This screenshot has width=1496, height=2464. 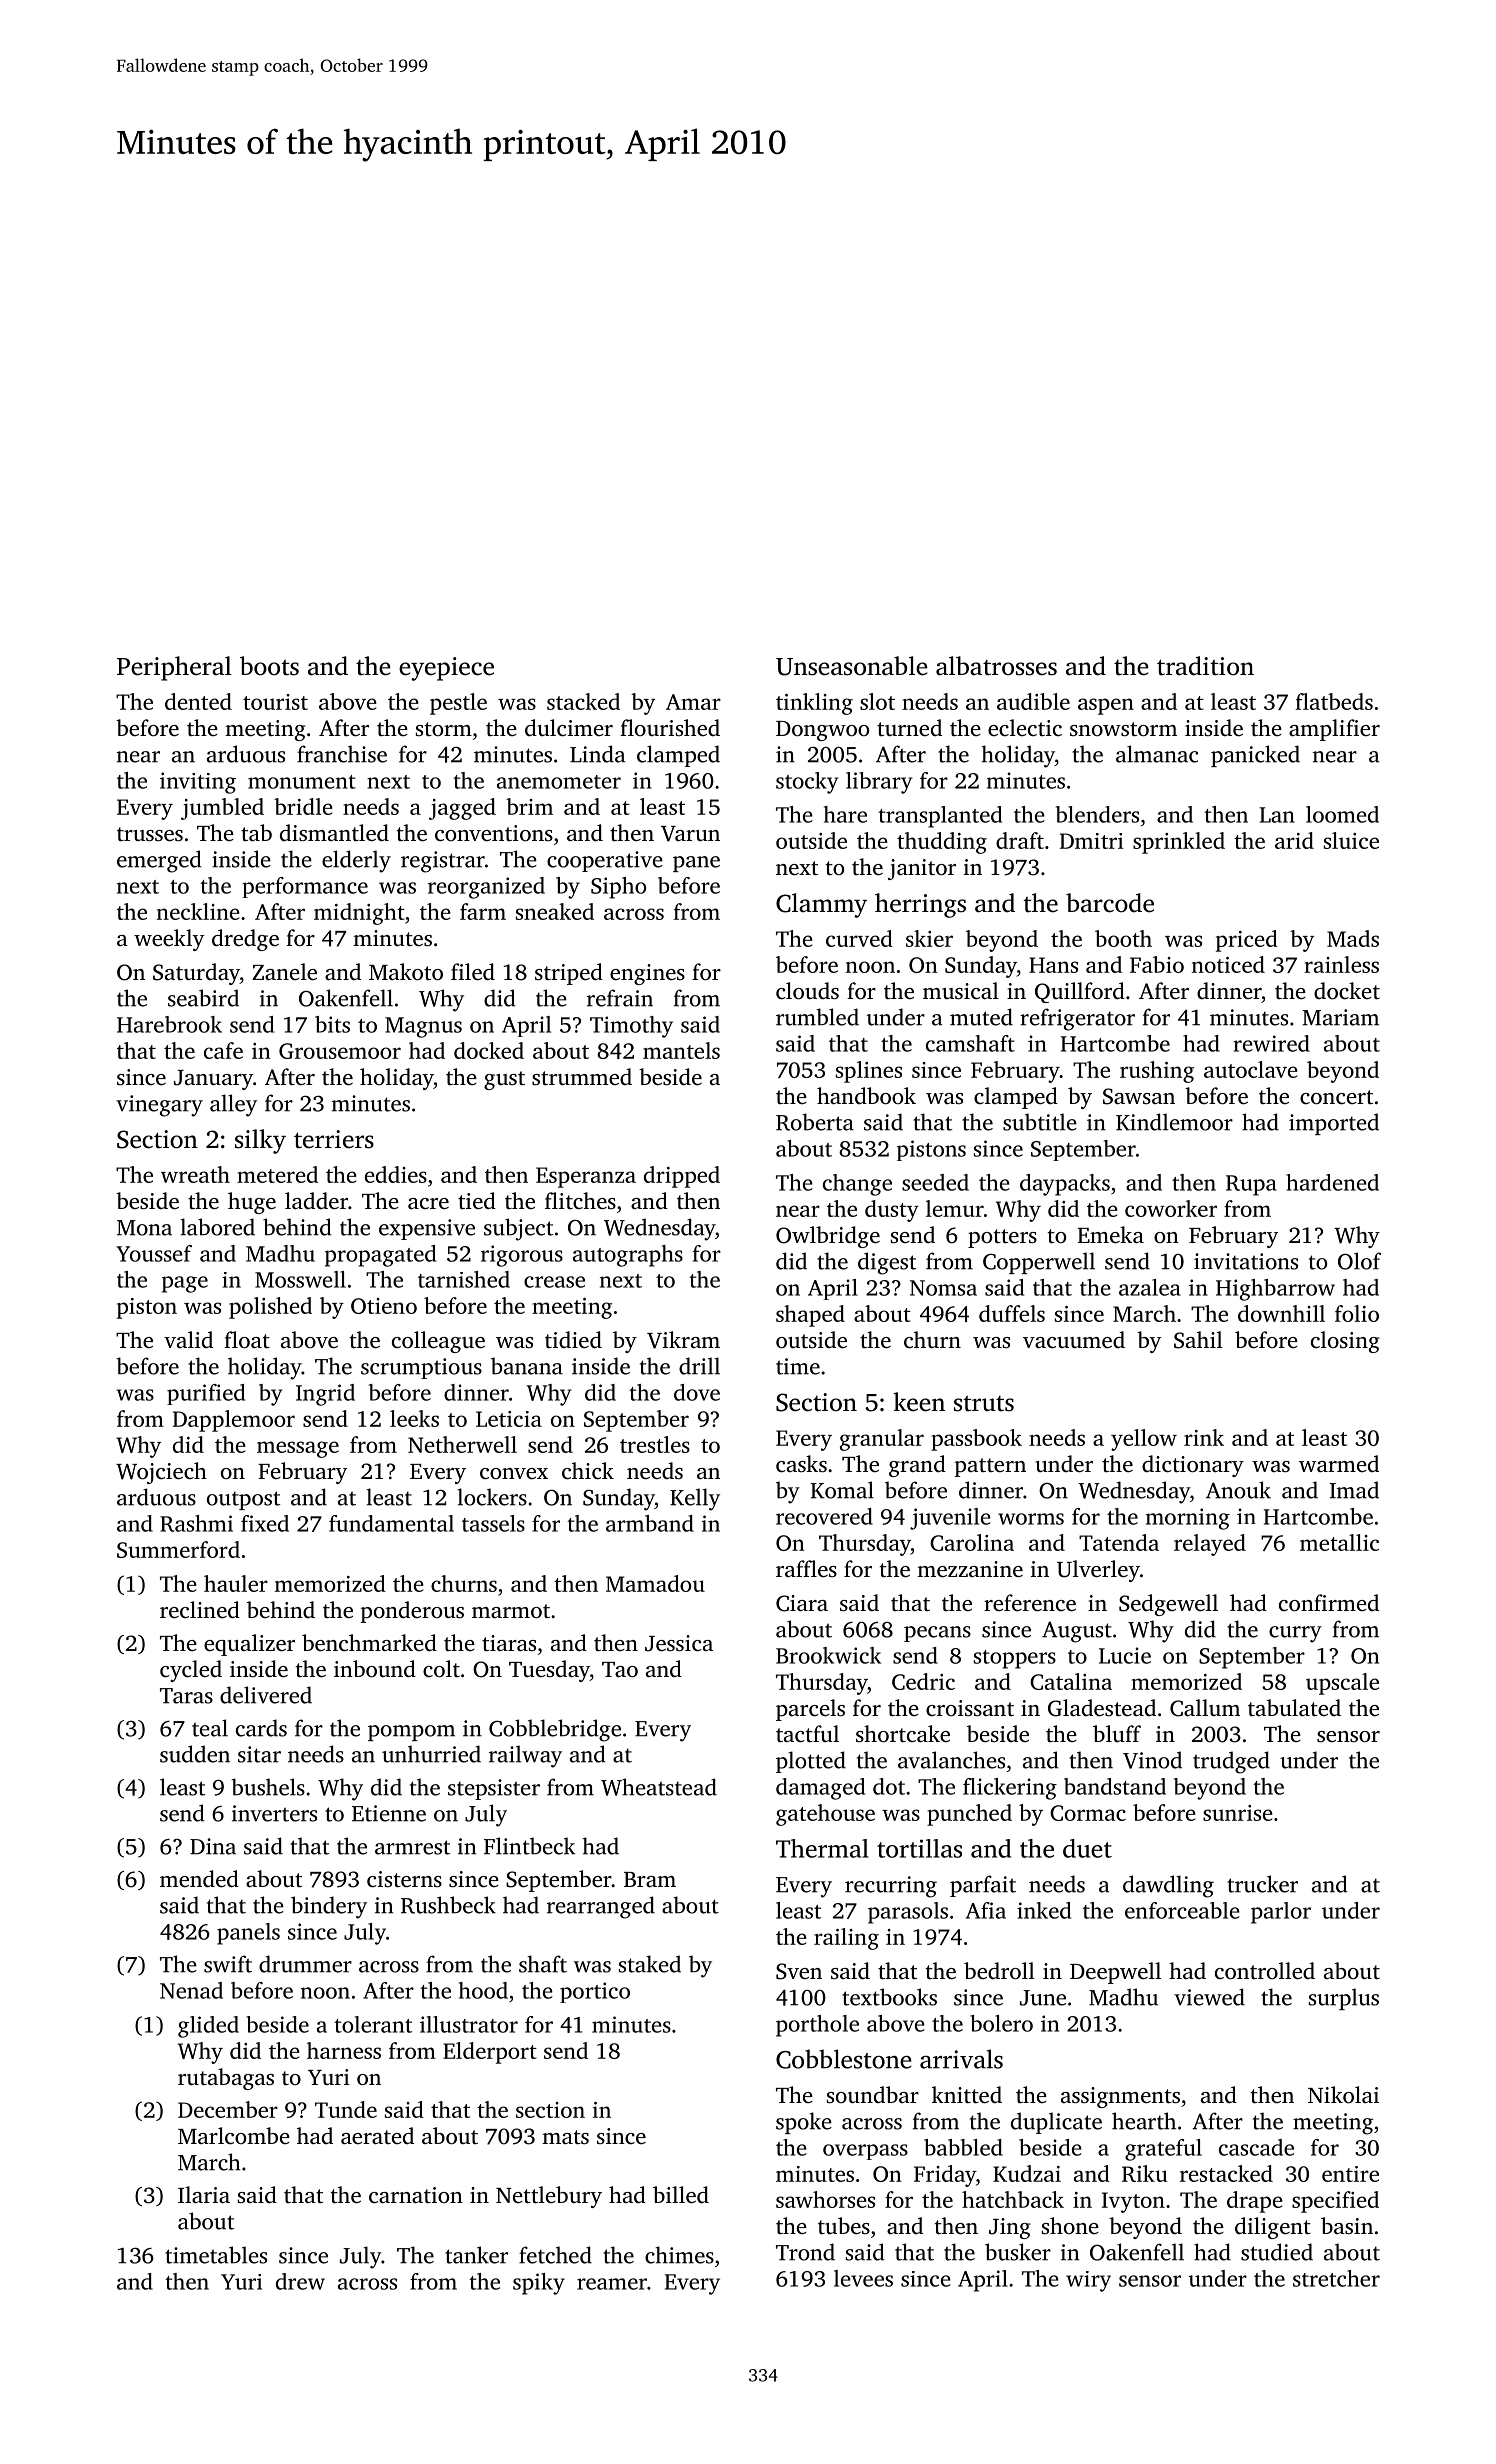 I want to click on banana, so click(x=527, y=1366).
